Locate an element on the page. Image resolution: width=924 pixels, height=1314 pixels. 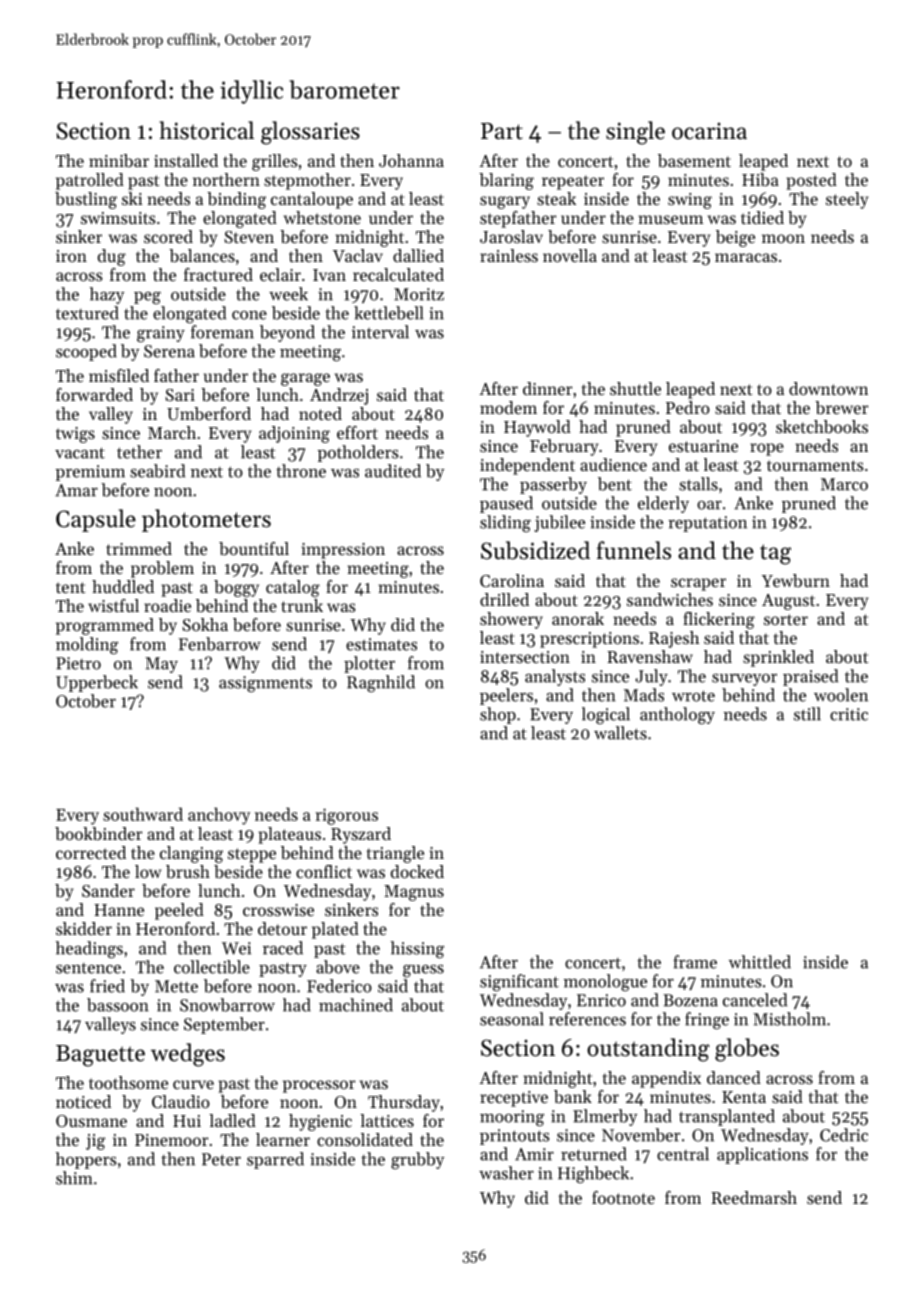
tag is located at coordinates (775, 554).
